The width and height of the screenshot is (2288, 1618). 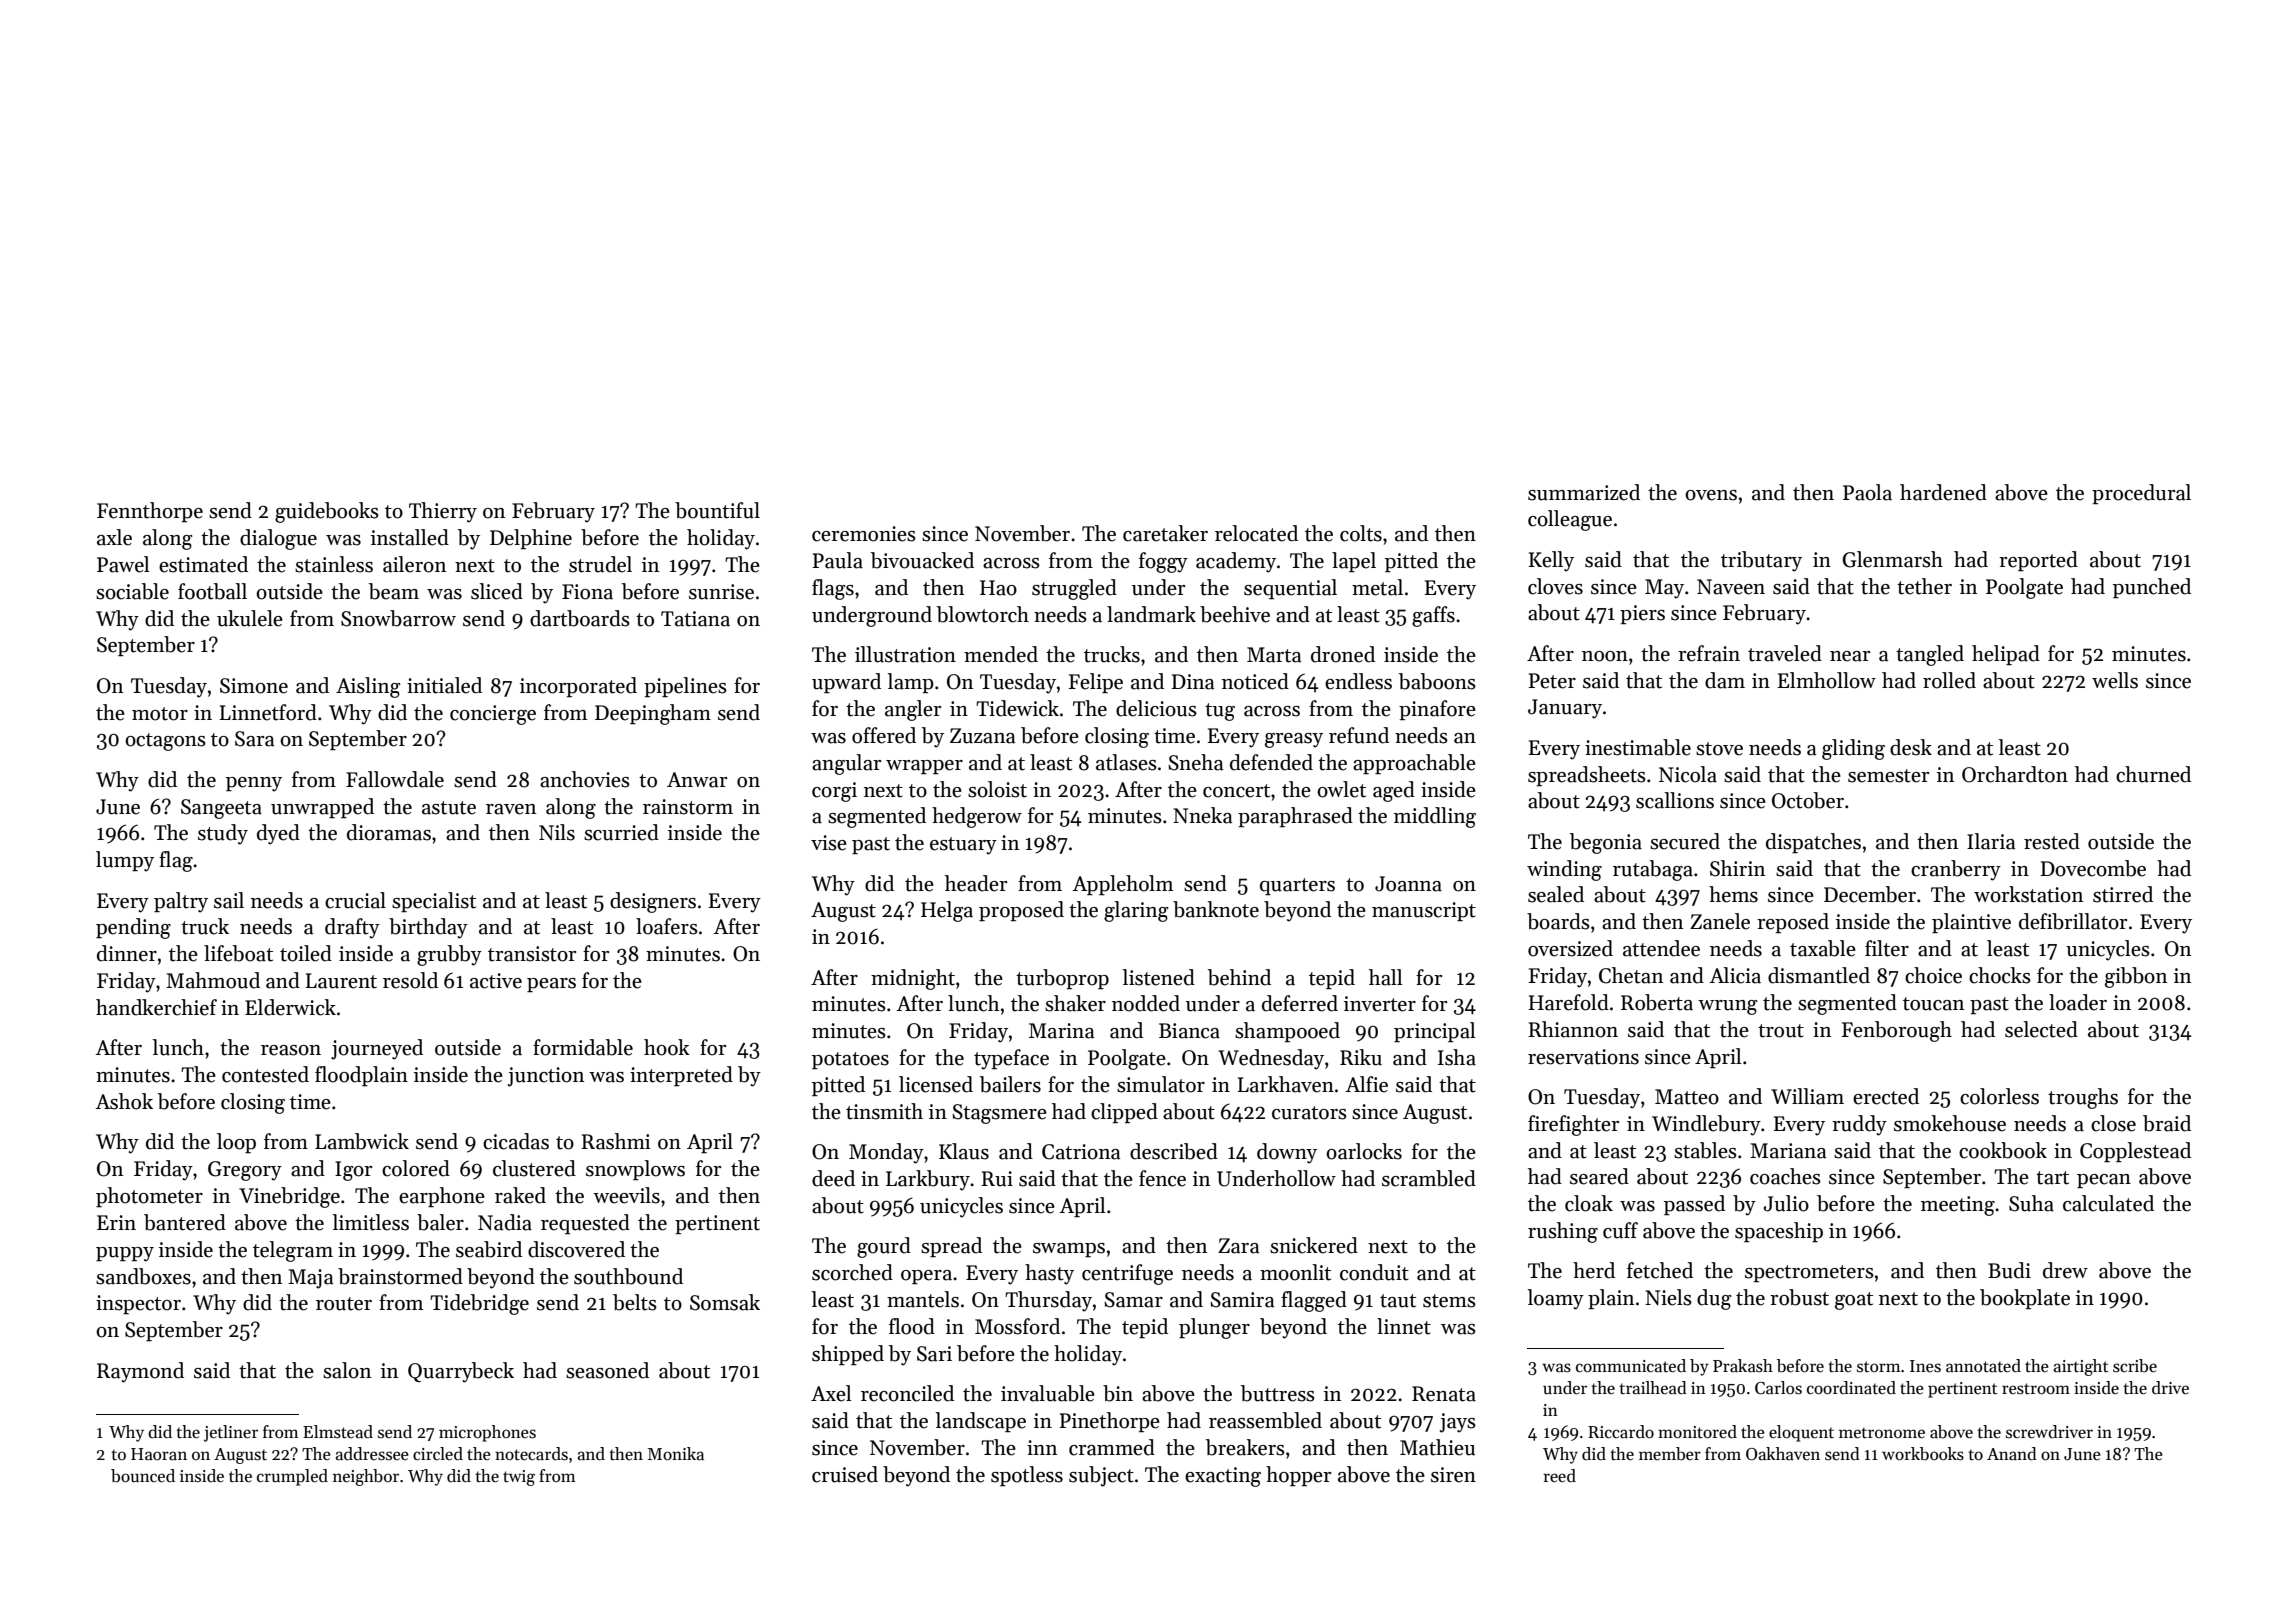 I want to click on turboprop, so click(x=1062, y=979).
